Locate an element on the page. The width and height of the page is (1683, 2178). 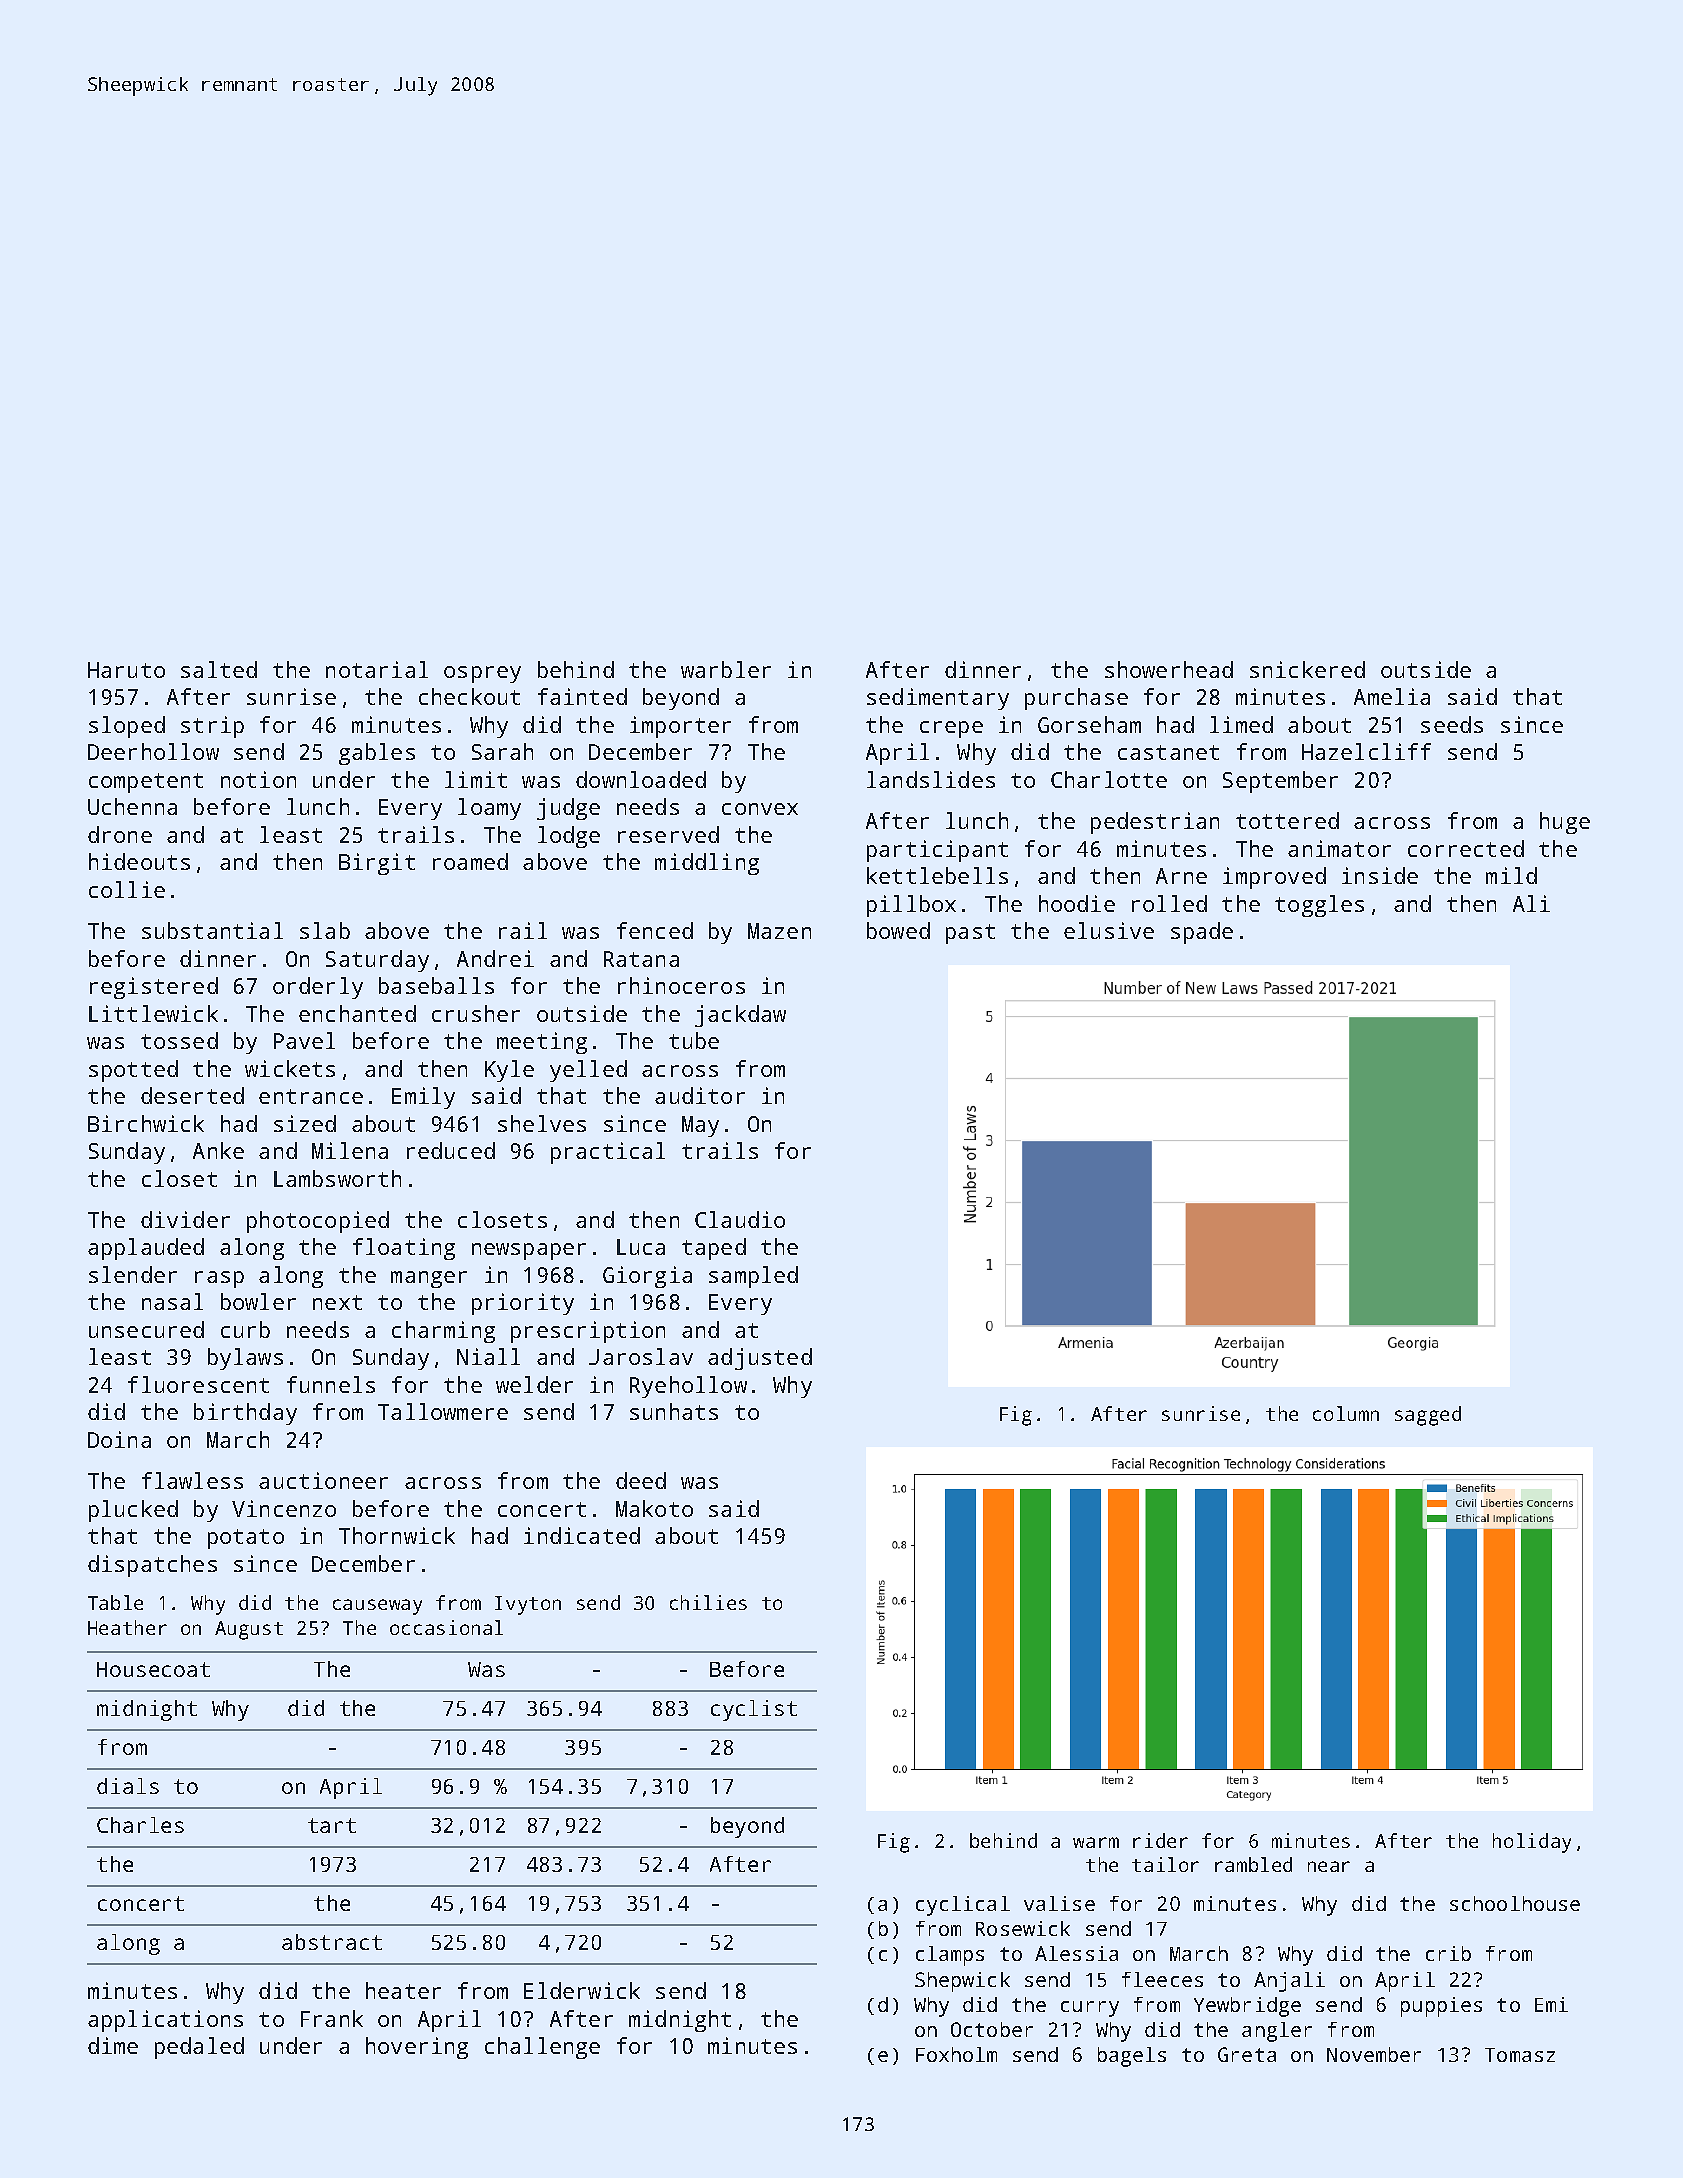
schoolhouse is located at coordinates (1515, 1903).
